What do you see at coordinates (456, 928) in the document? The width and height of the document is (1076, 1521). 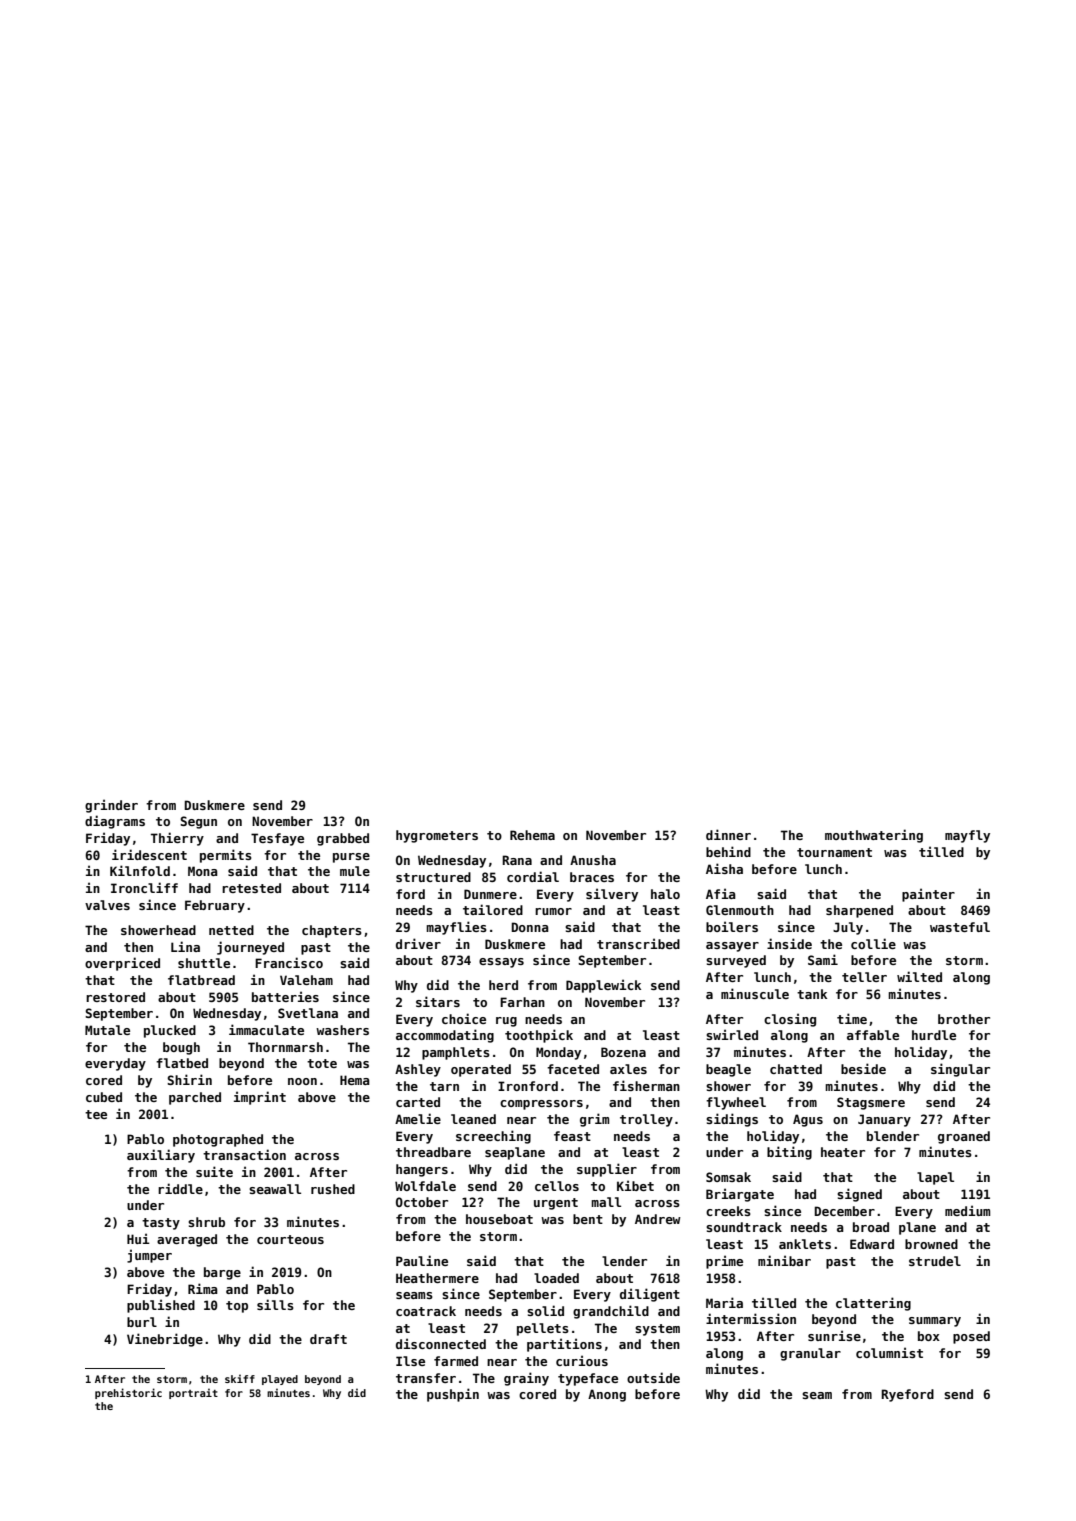 I see `mayflies` at bounding box center [456, 928].
